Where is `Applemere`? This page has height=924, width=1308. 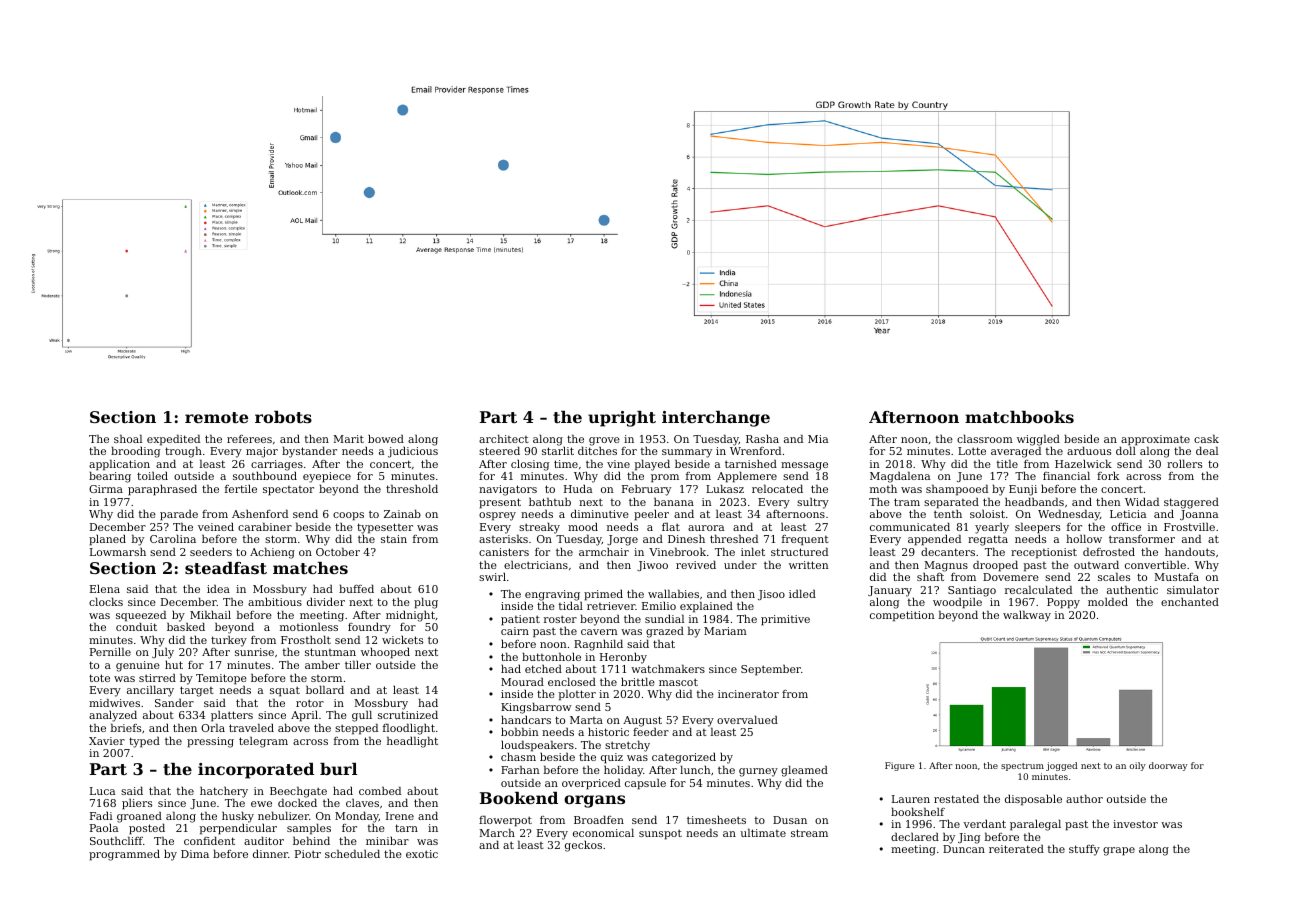 Applemere is located at coordinates (747, 477).
